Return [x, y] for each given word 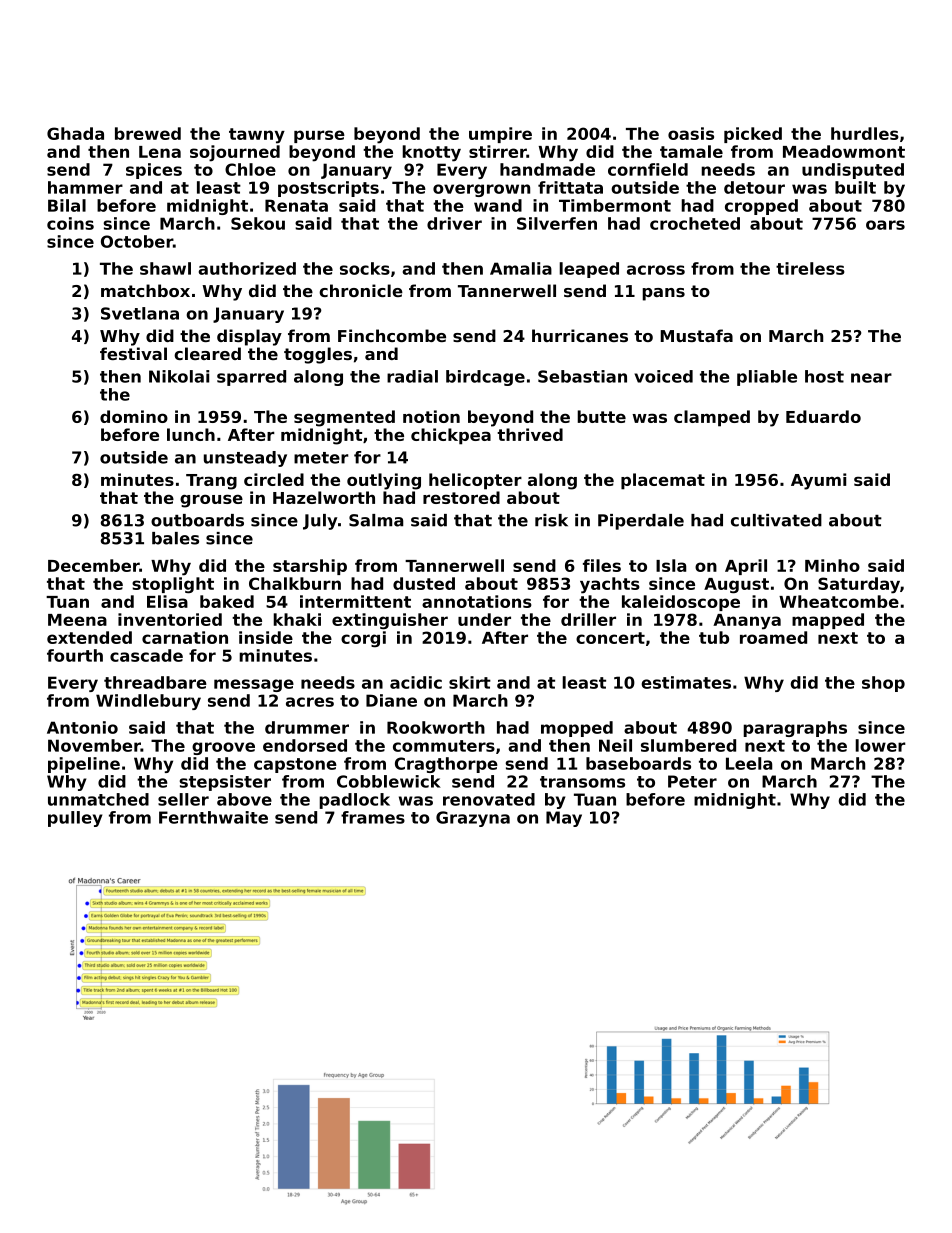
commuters [444, 746]
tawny [257, 136]
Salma [376, 520]
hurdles [865, 133]
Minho [832, 565]
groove [223, 748]
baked [227, 601]
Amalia [521, 268]
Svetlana [140, 313]
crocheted [695, 223]
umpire [500, 135]
